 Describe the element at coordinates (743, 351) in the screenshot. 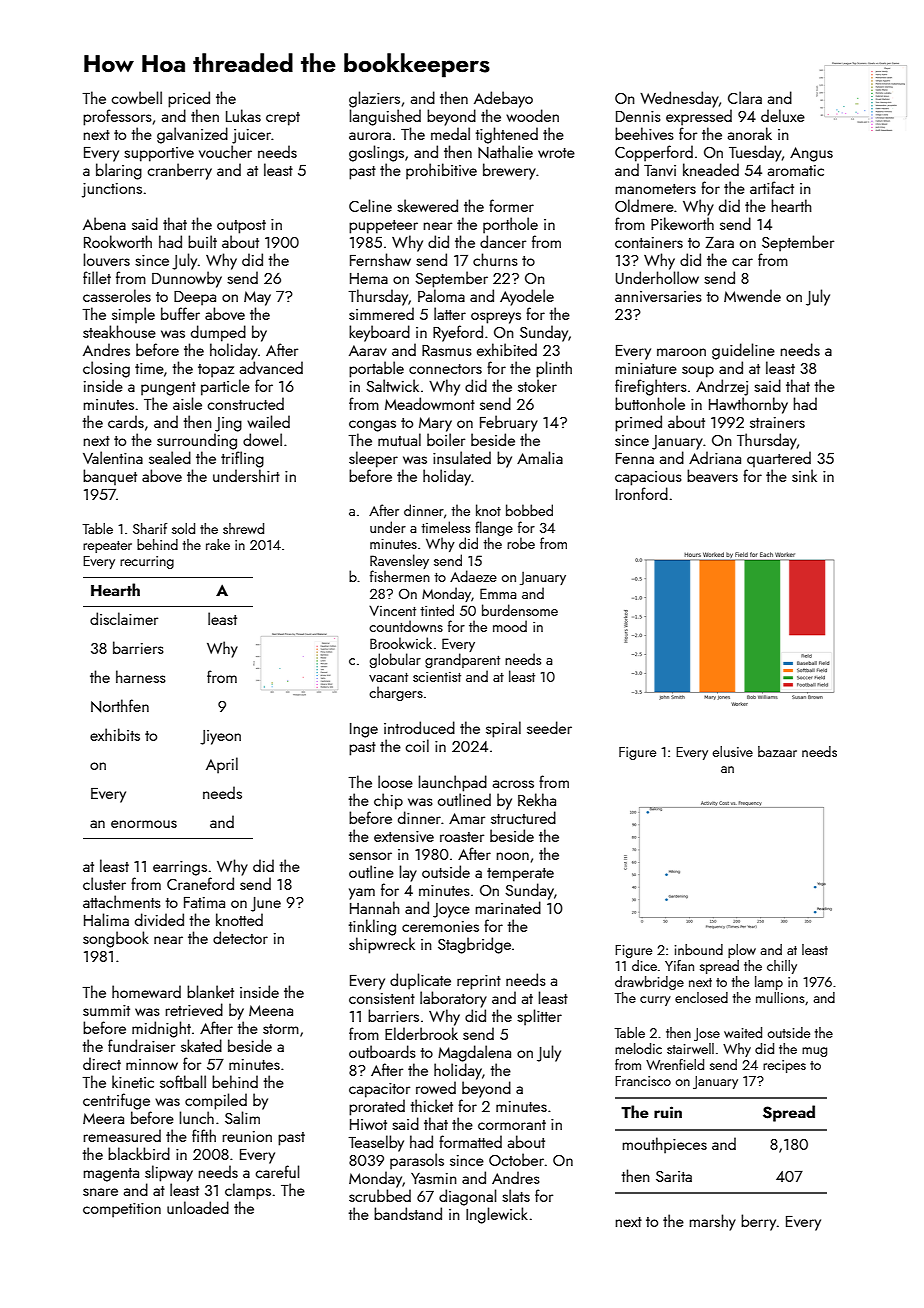

I see `guideline` at that location.
